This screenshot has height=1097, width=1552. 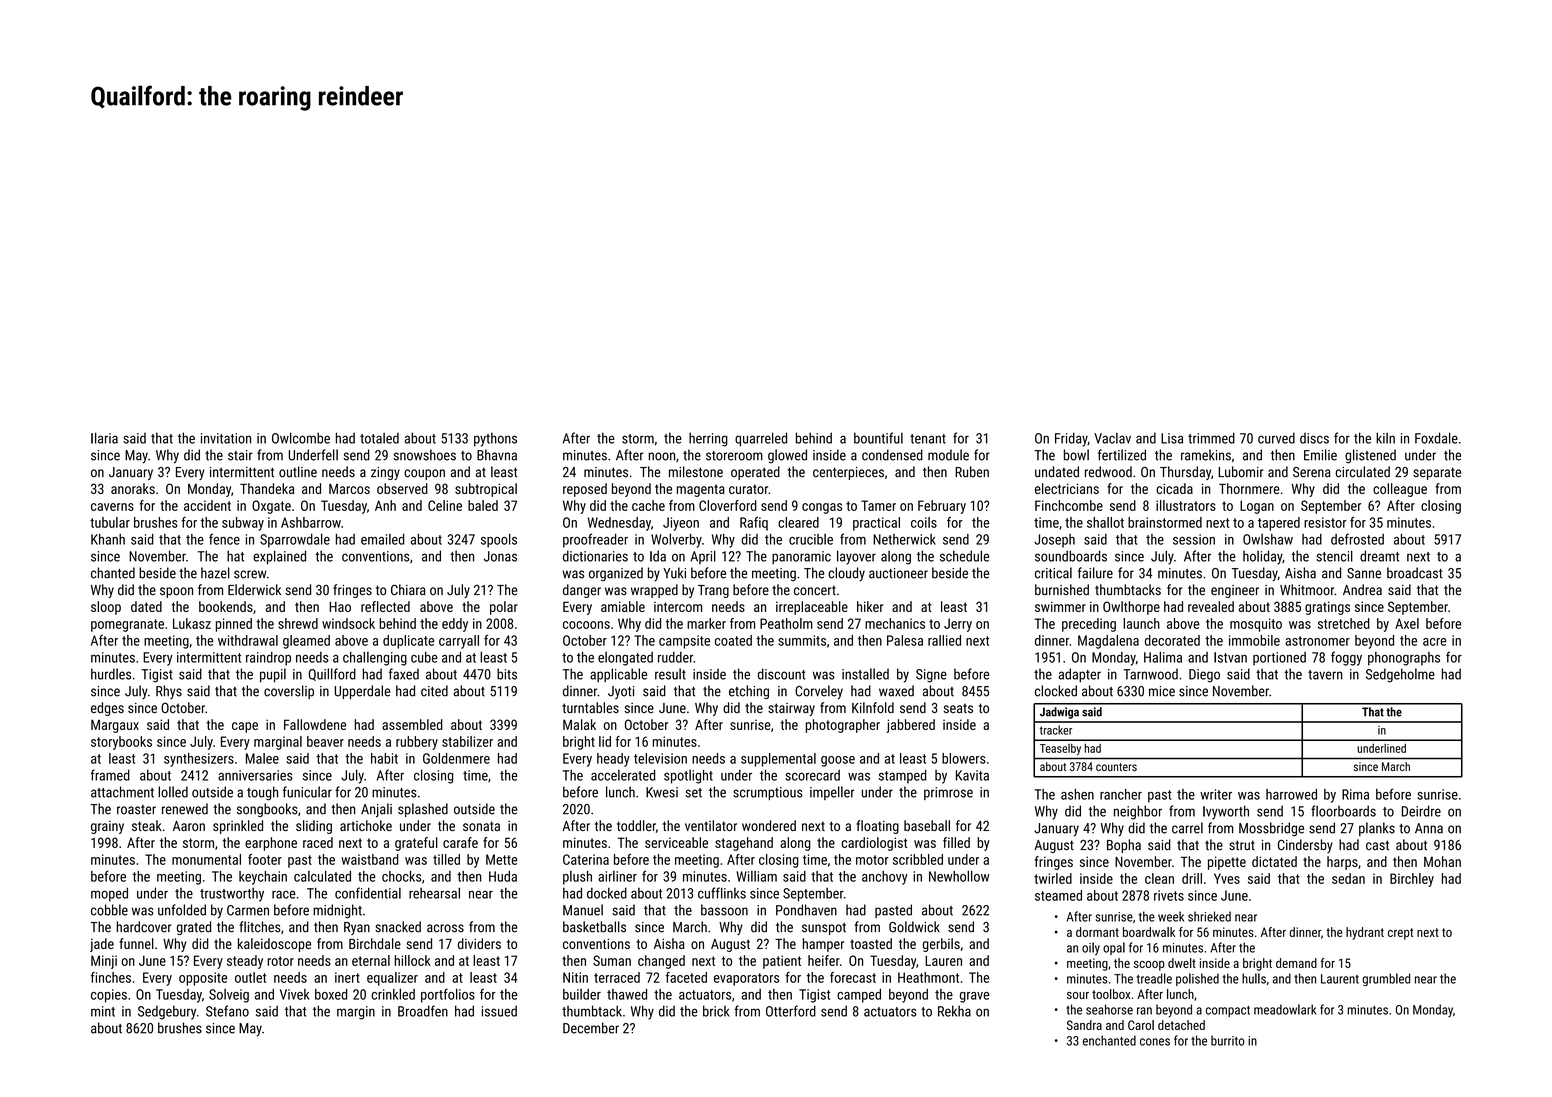 What do you see at coordinates (379, 438) in the screenshot?
I see `totaled` at bounding box center [379, 438].
